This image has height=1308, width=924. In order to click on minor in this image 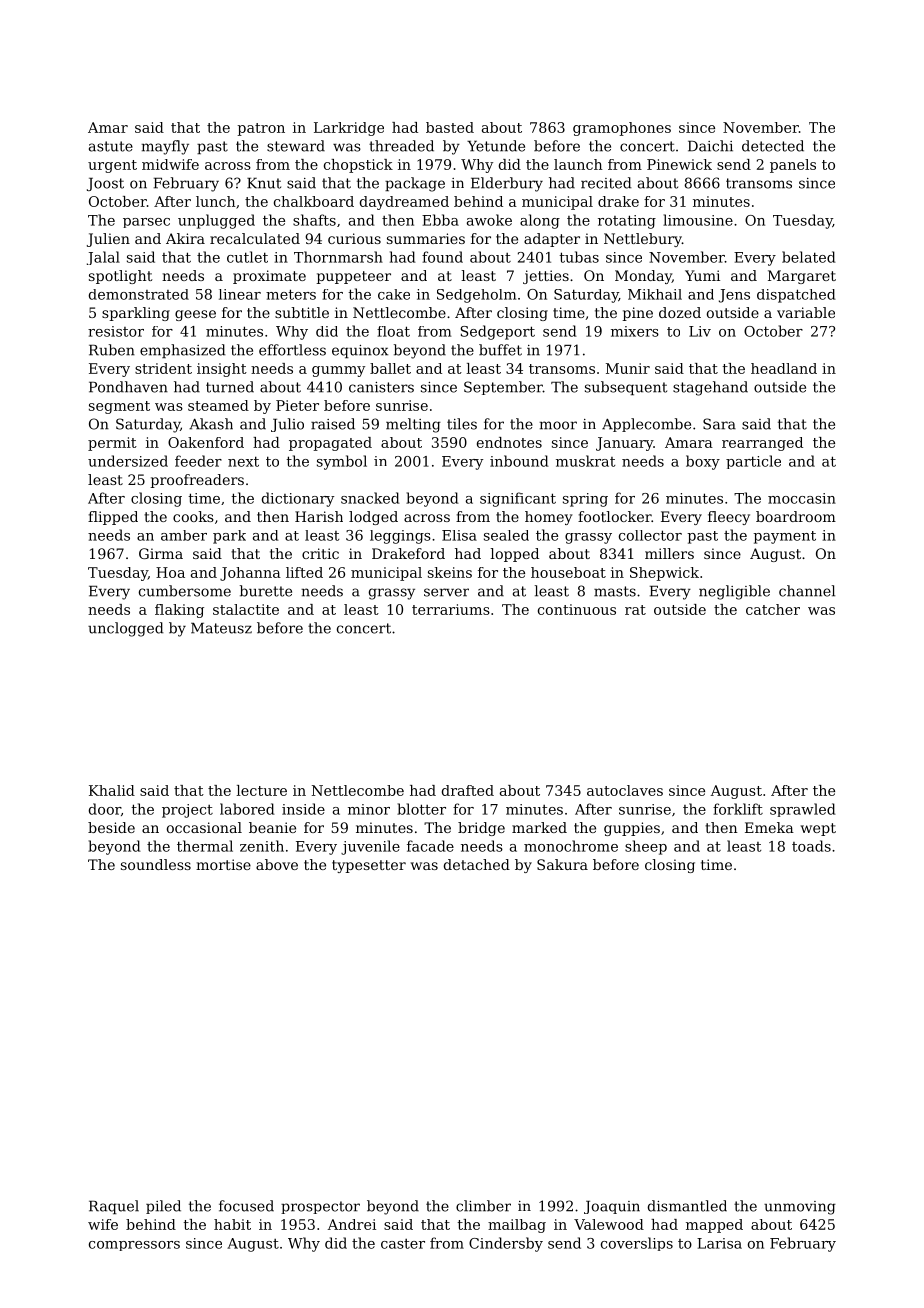, I will do `click(369, 809)`.
